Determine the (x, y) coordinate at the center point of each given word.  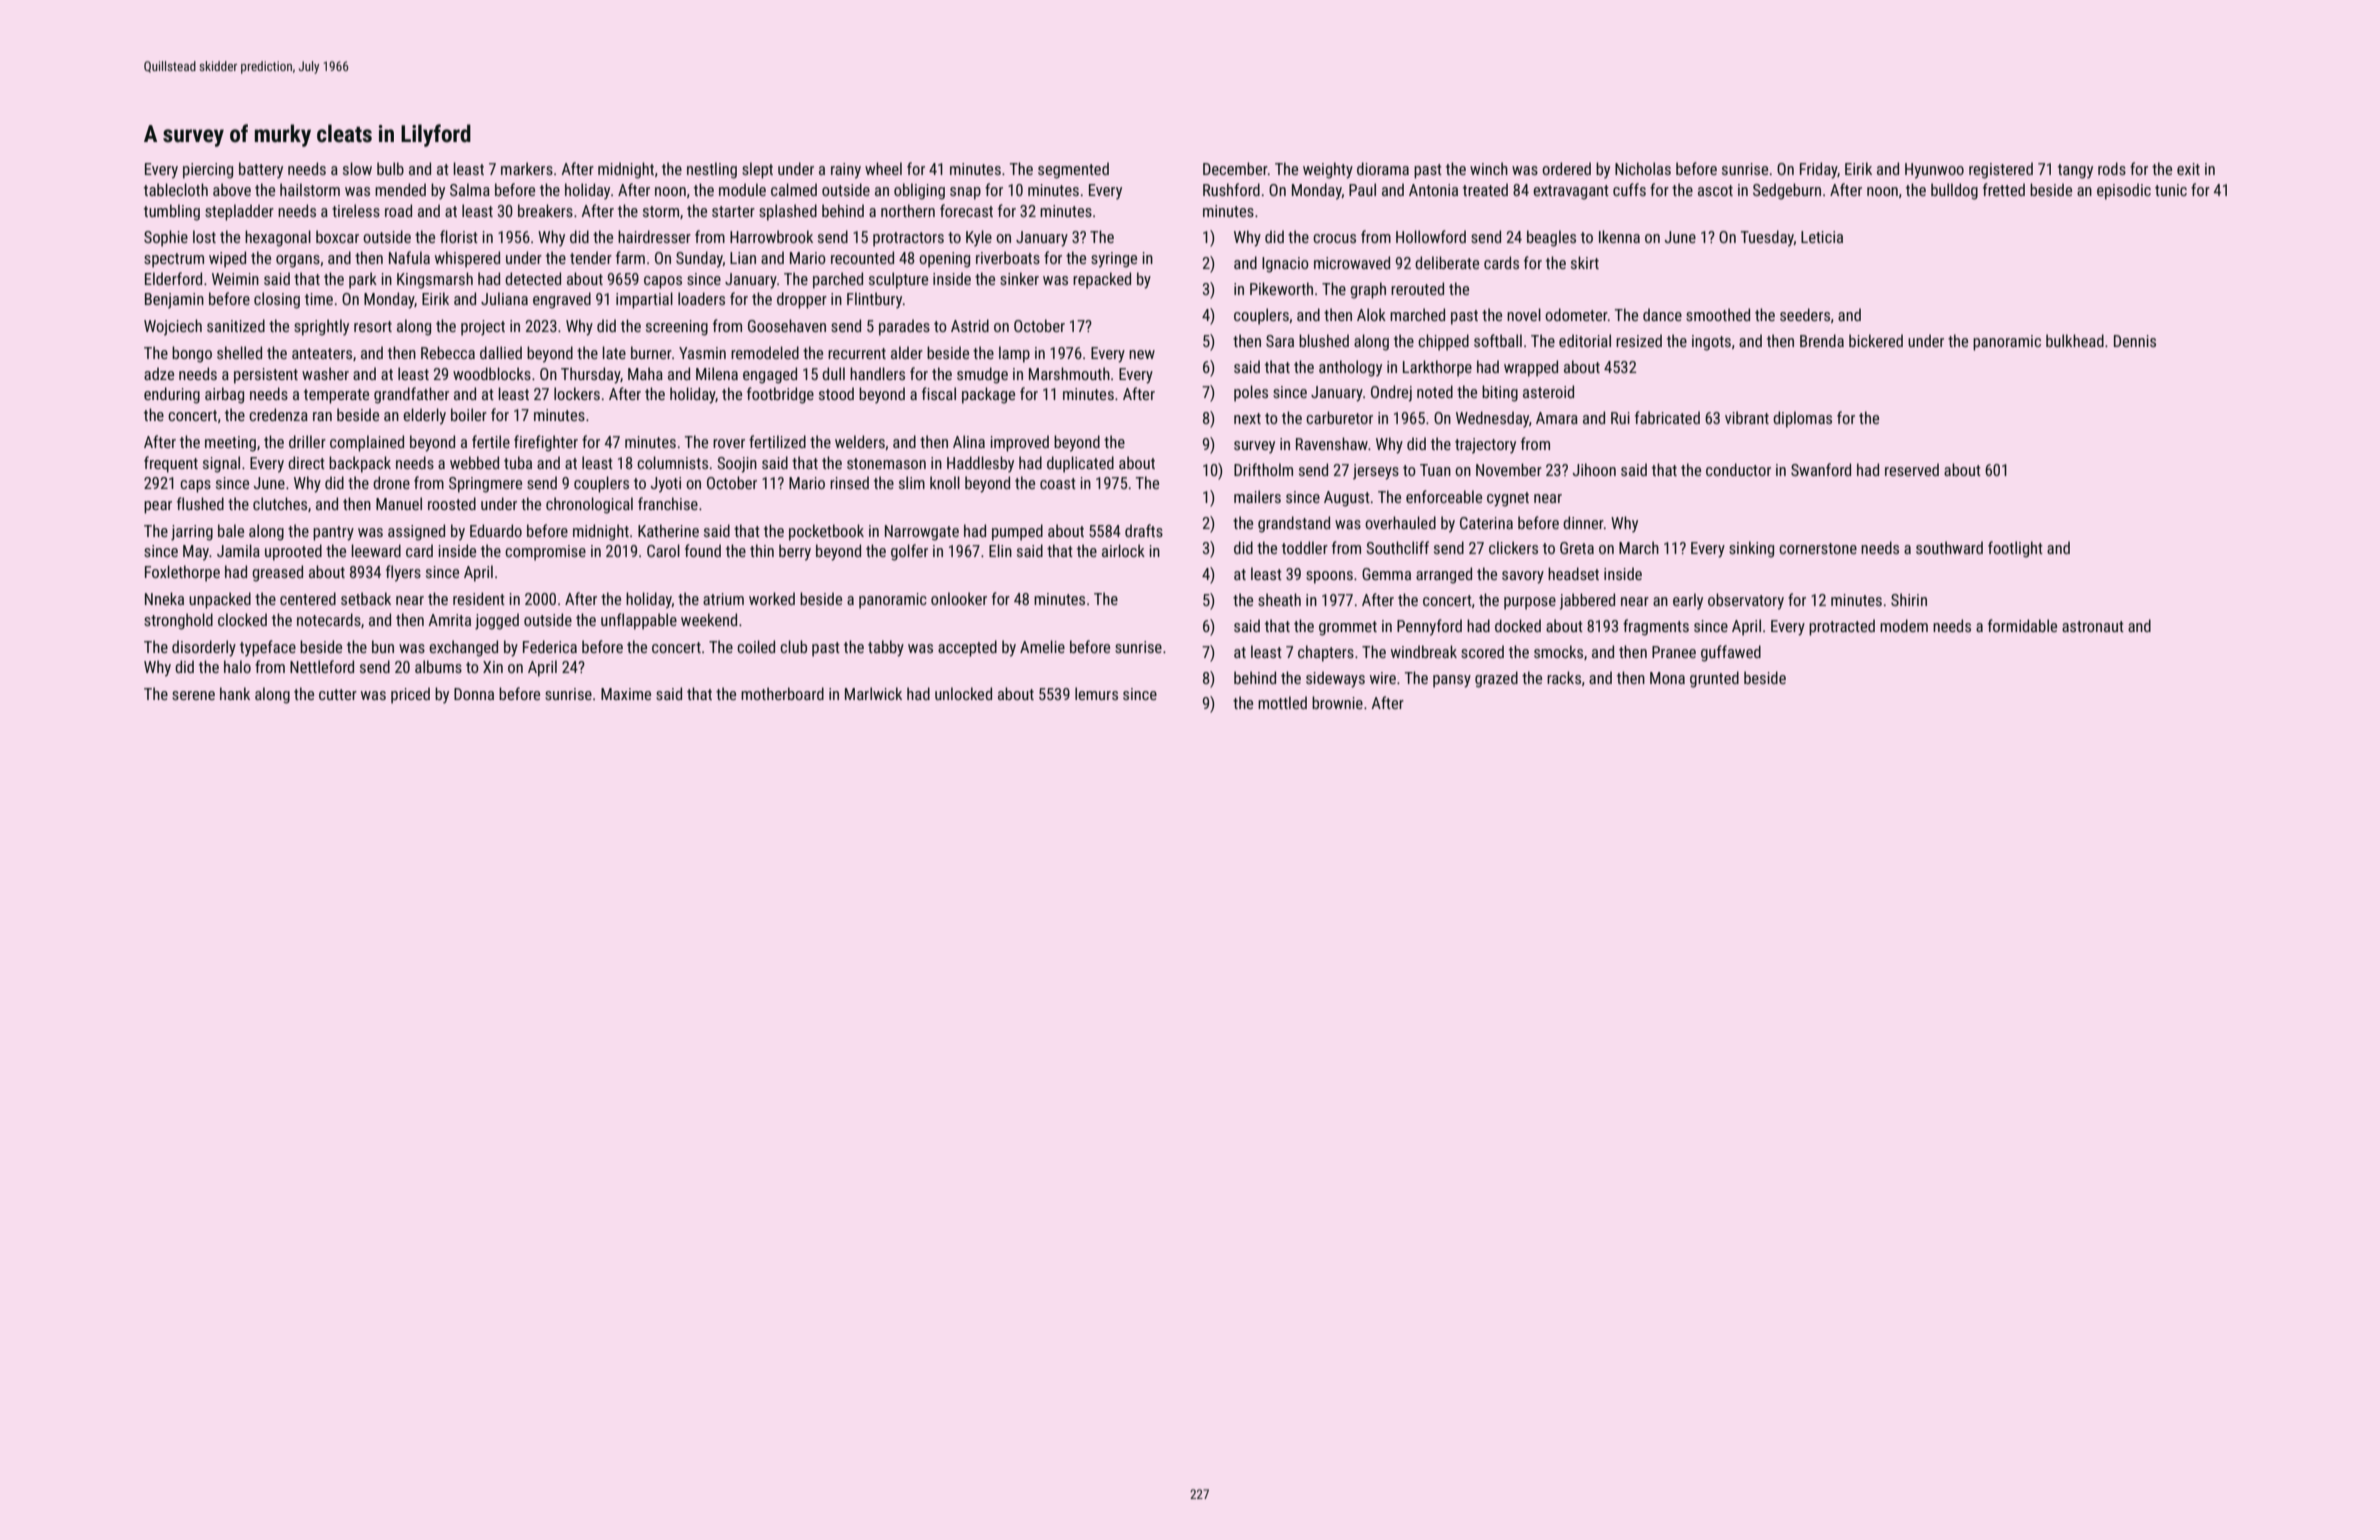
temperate (336, 396)
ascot (1715, 190)
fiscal (939, 393)
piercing (208, 171)
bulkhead (2075, 340)
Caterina (1486, 523)
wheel (883, 168)
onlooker (959, 598)
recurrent (857, 353)
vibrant (1747, 417)
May (196, 553)
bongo (192, 354)
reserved (1912, 469)
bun (383, 646)
